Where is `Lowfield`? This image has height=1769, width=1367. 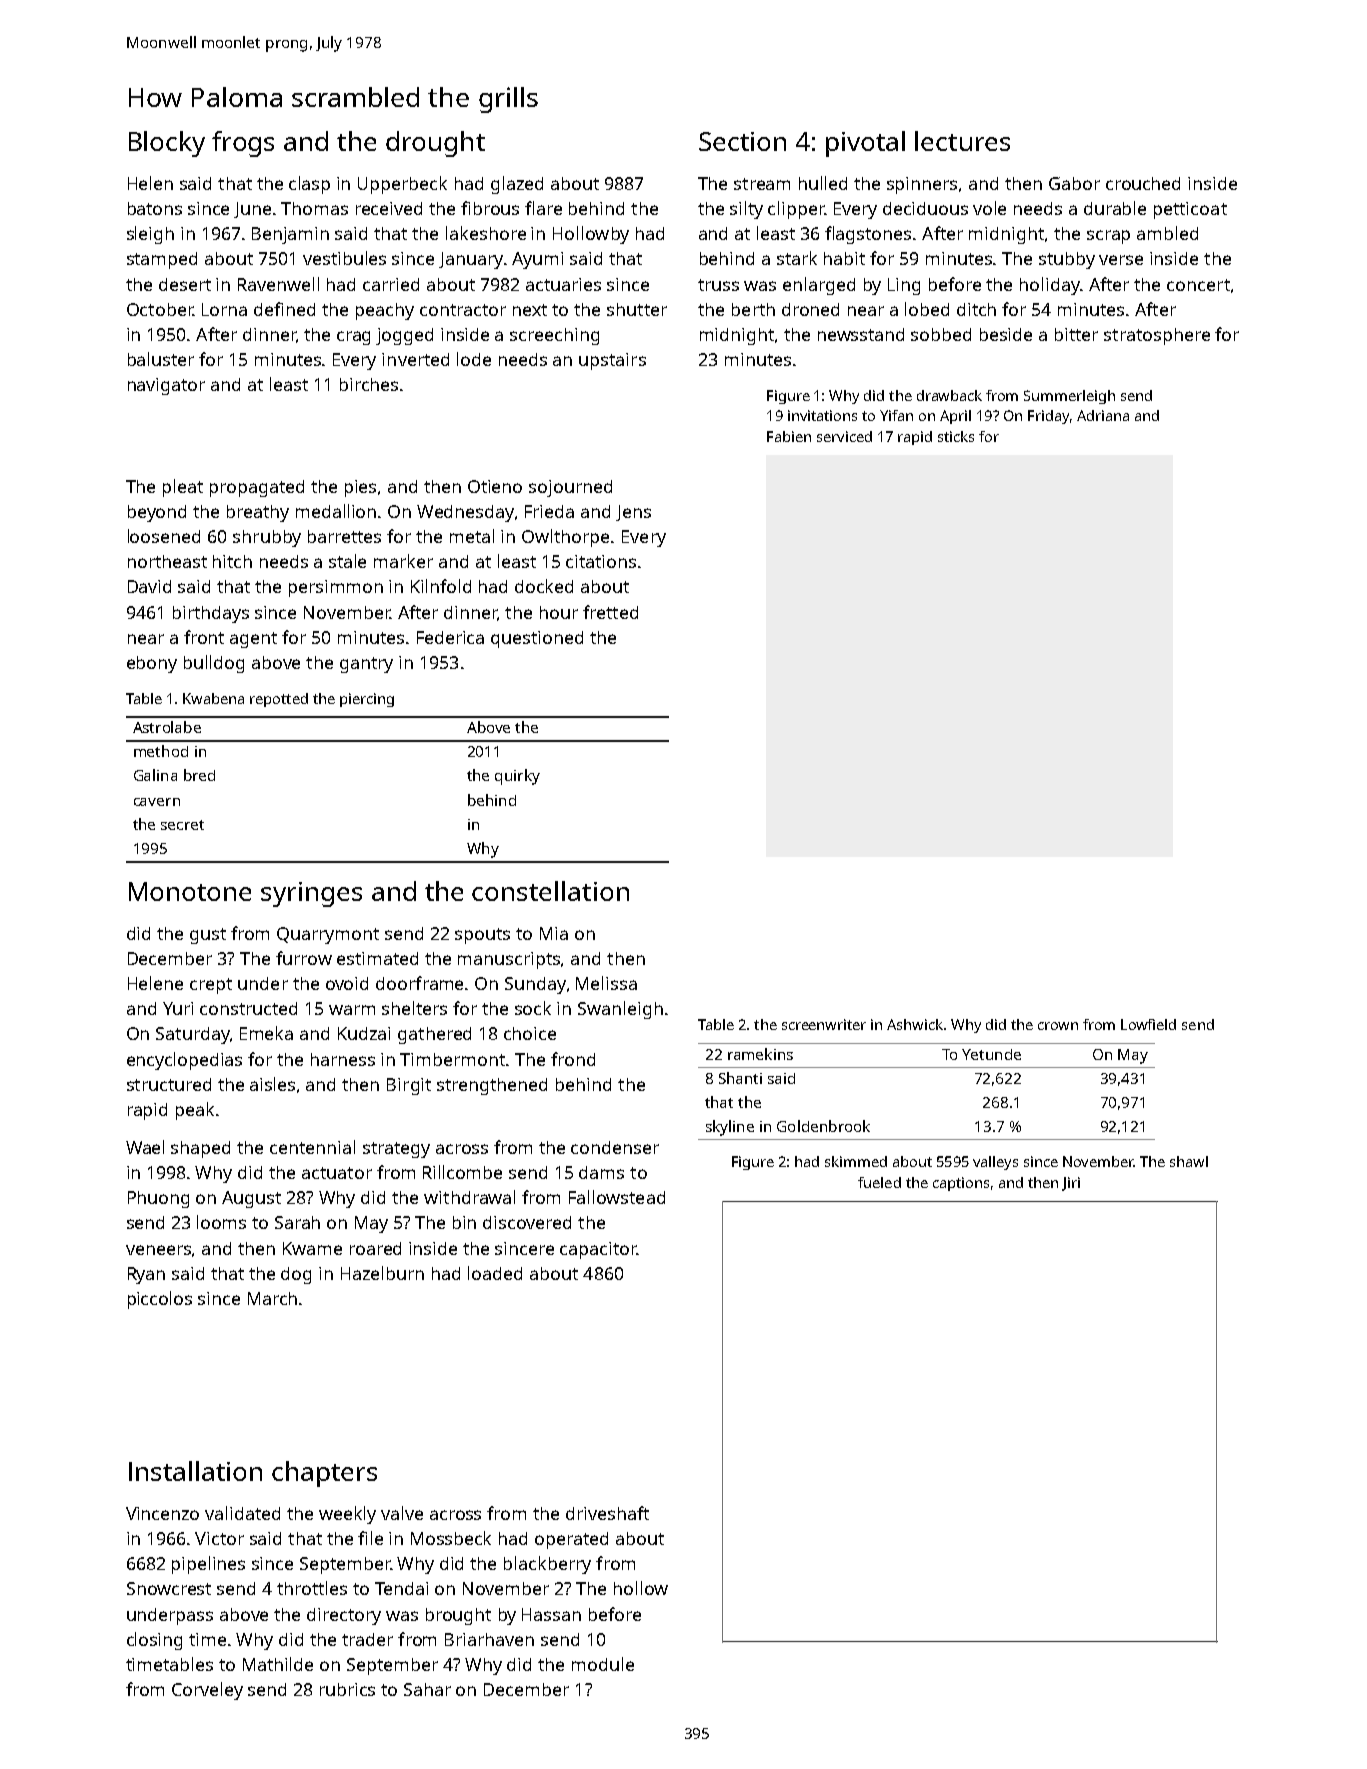 Lowfield is located at coordinates (1148, 1024).
